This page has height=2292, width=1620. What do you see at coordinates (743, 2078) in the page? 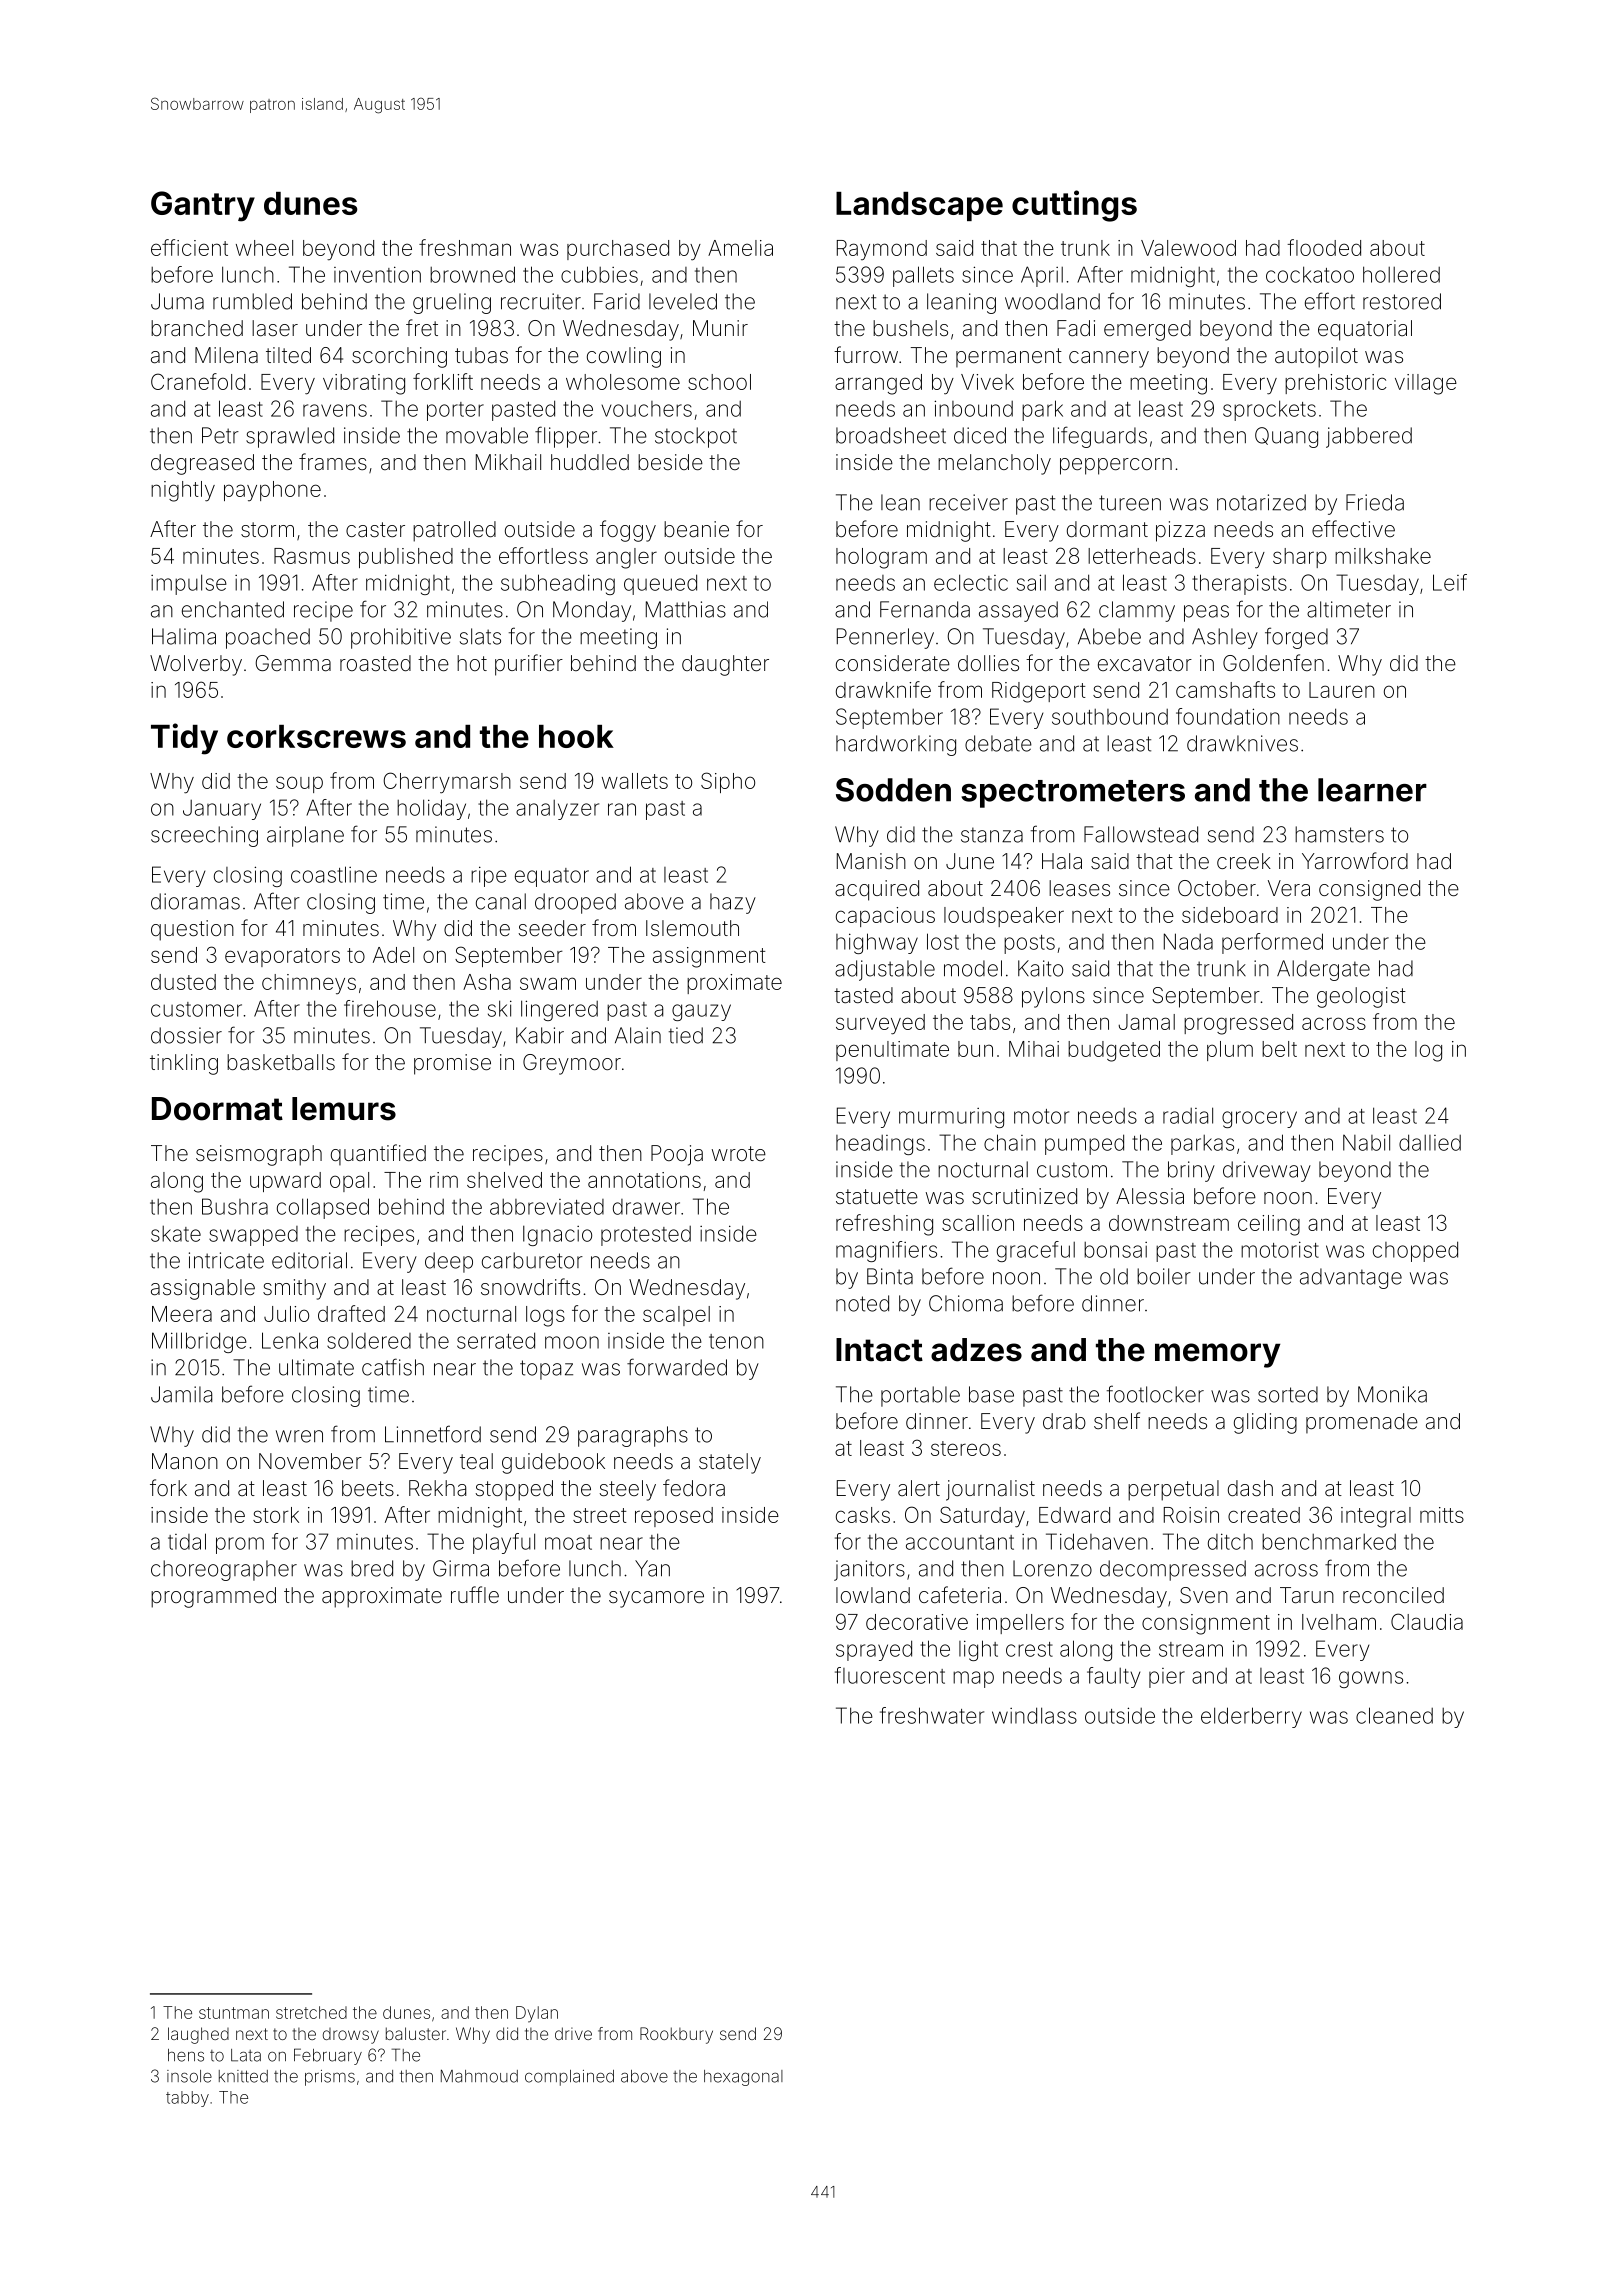
I see `hexagonal` at bounding box center [743, 2078].
